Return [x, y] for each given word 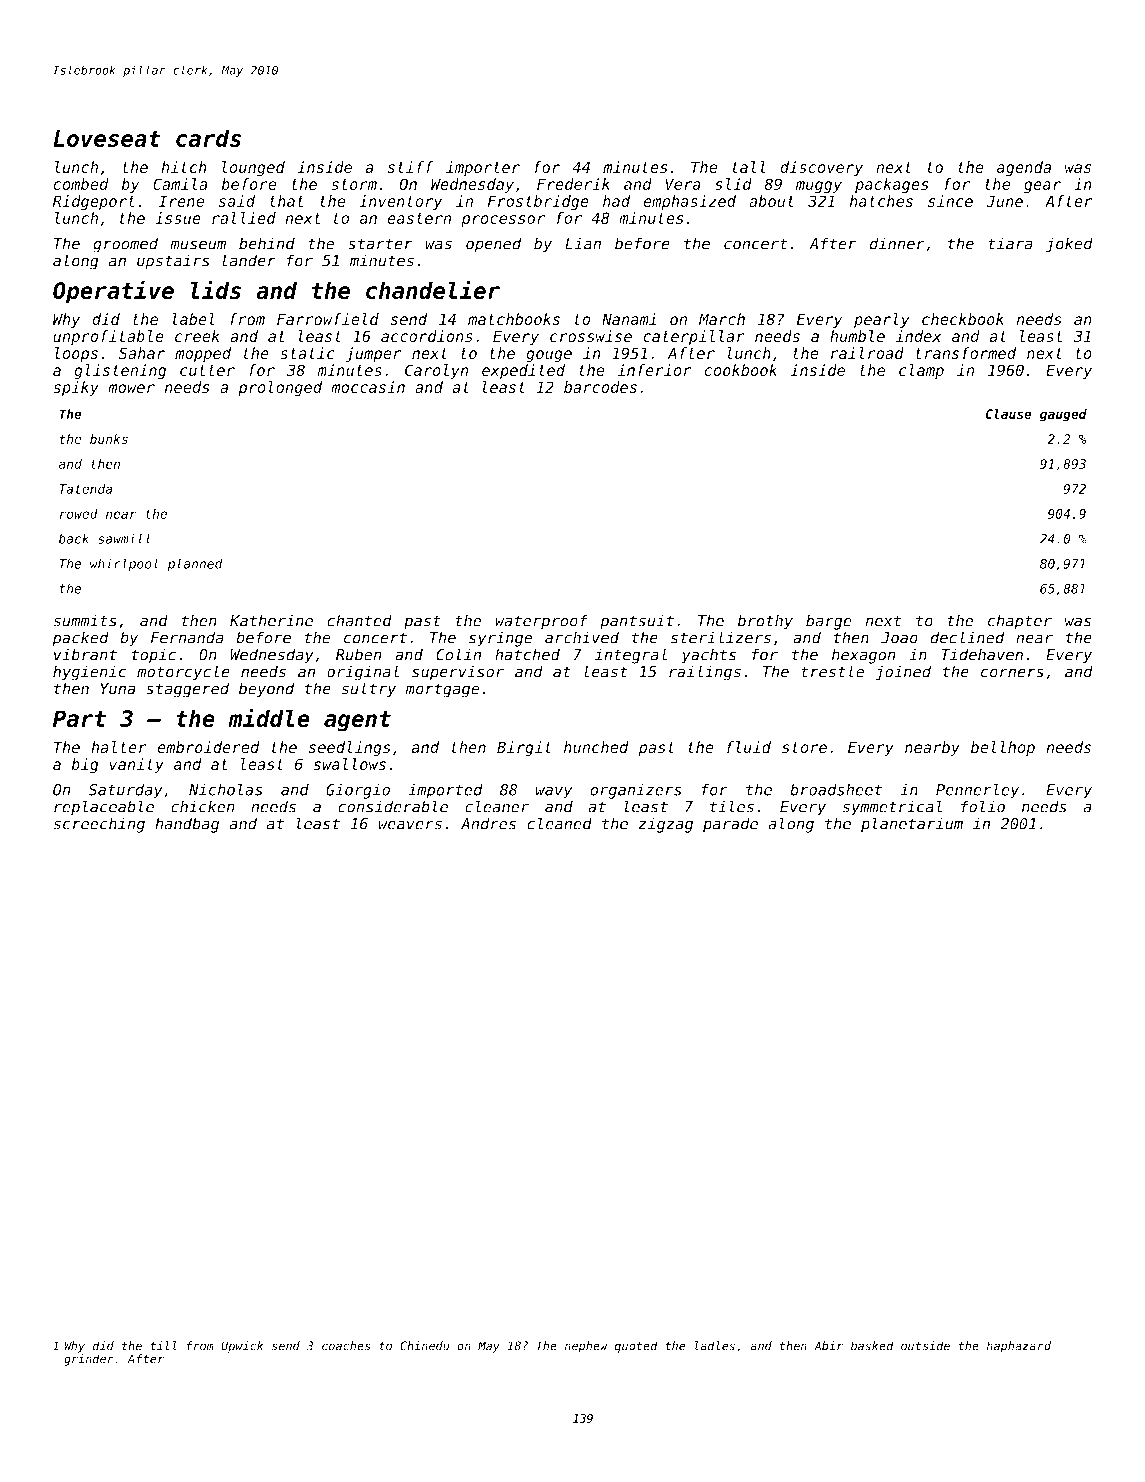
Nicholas [225, 789]
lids [216, 290]
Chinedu [424, 1346]
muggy [819, 187]
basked [872, 1346]
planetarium [912, 825]
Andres [488, 823]
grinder [89, 1360]
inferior [654, 370]
